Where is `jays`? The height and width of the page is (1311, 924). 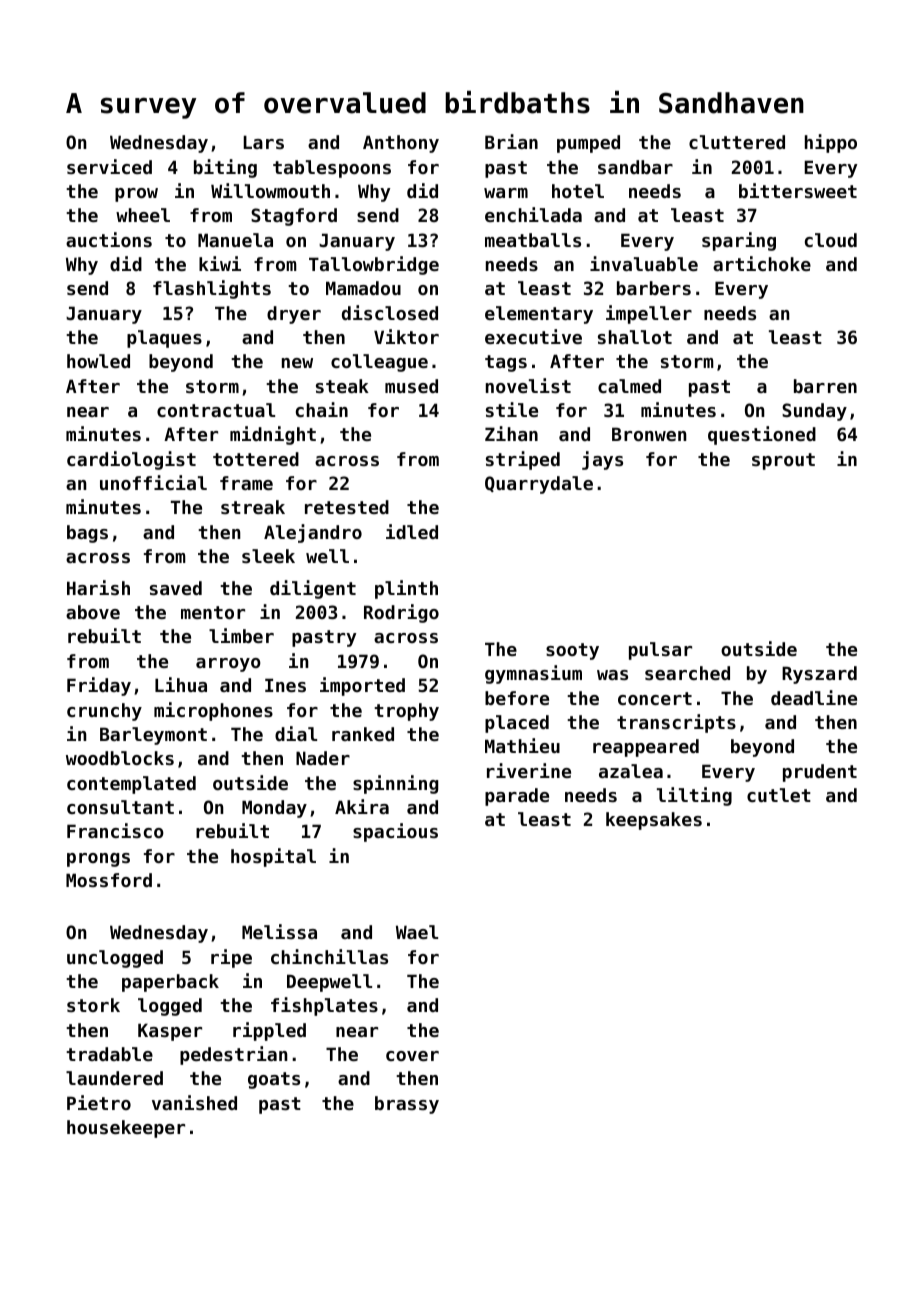 jays is located at coordinates (602, 460).
